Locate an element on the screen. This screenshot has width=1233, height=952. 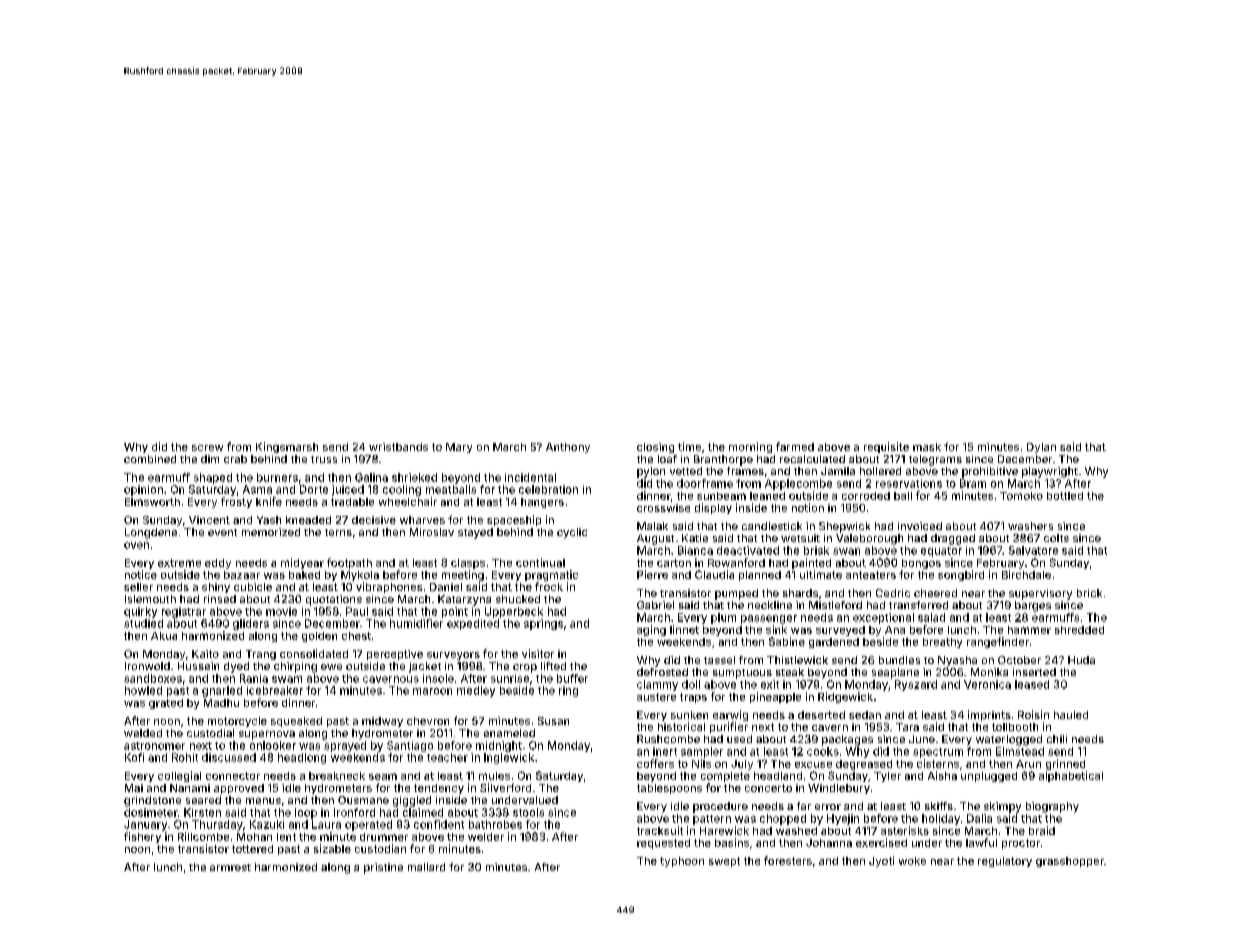
breathy is located at coordinates (942, 643).
